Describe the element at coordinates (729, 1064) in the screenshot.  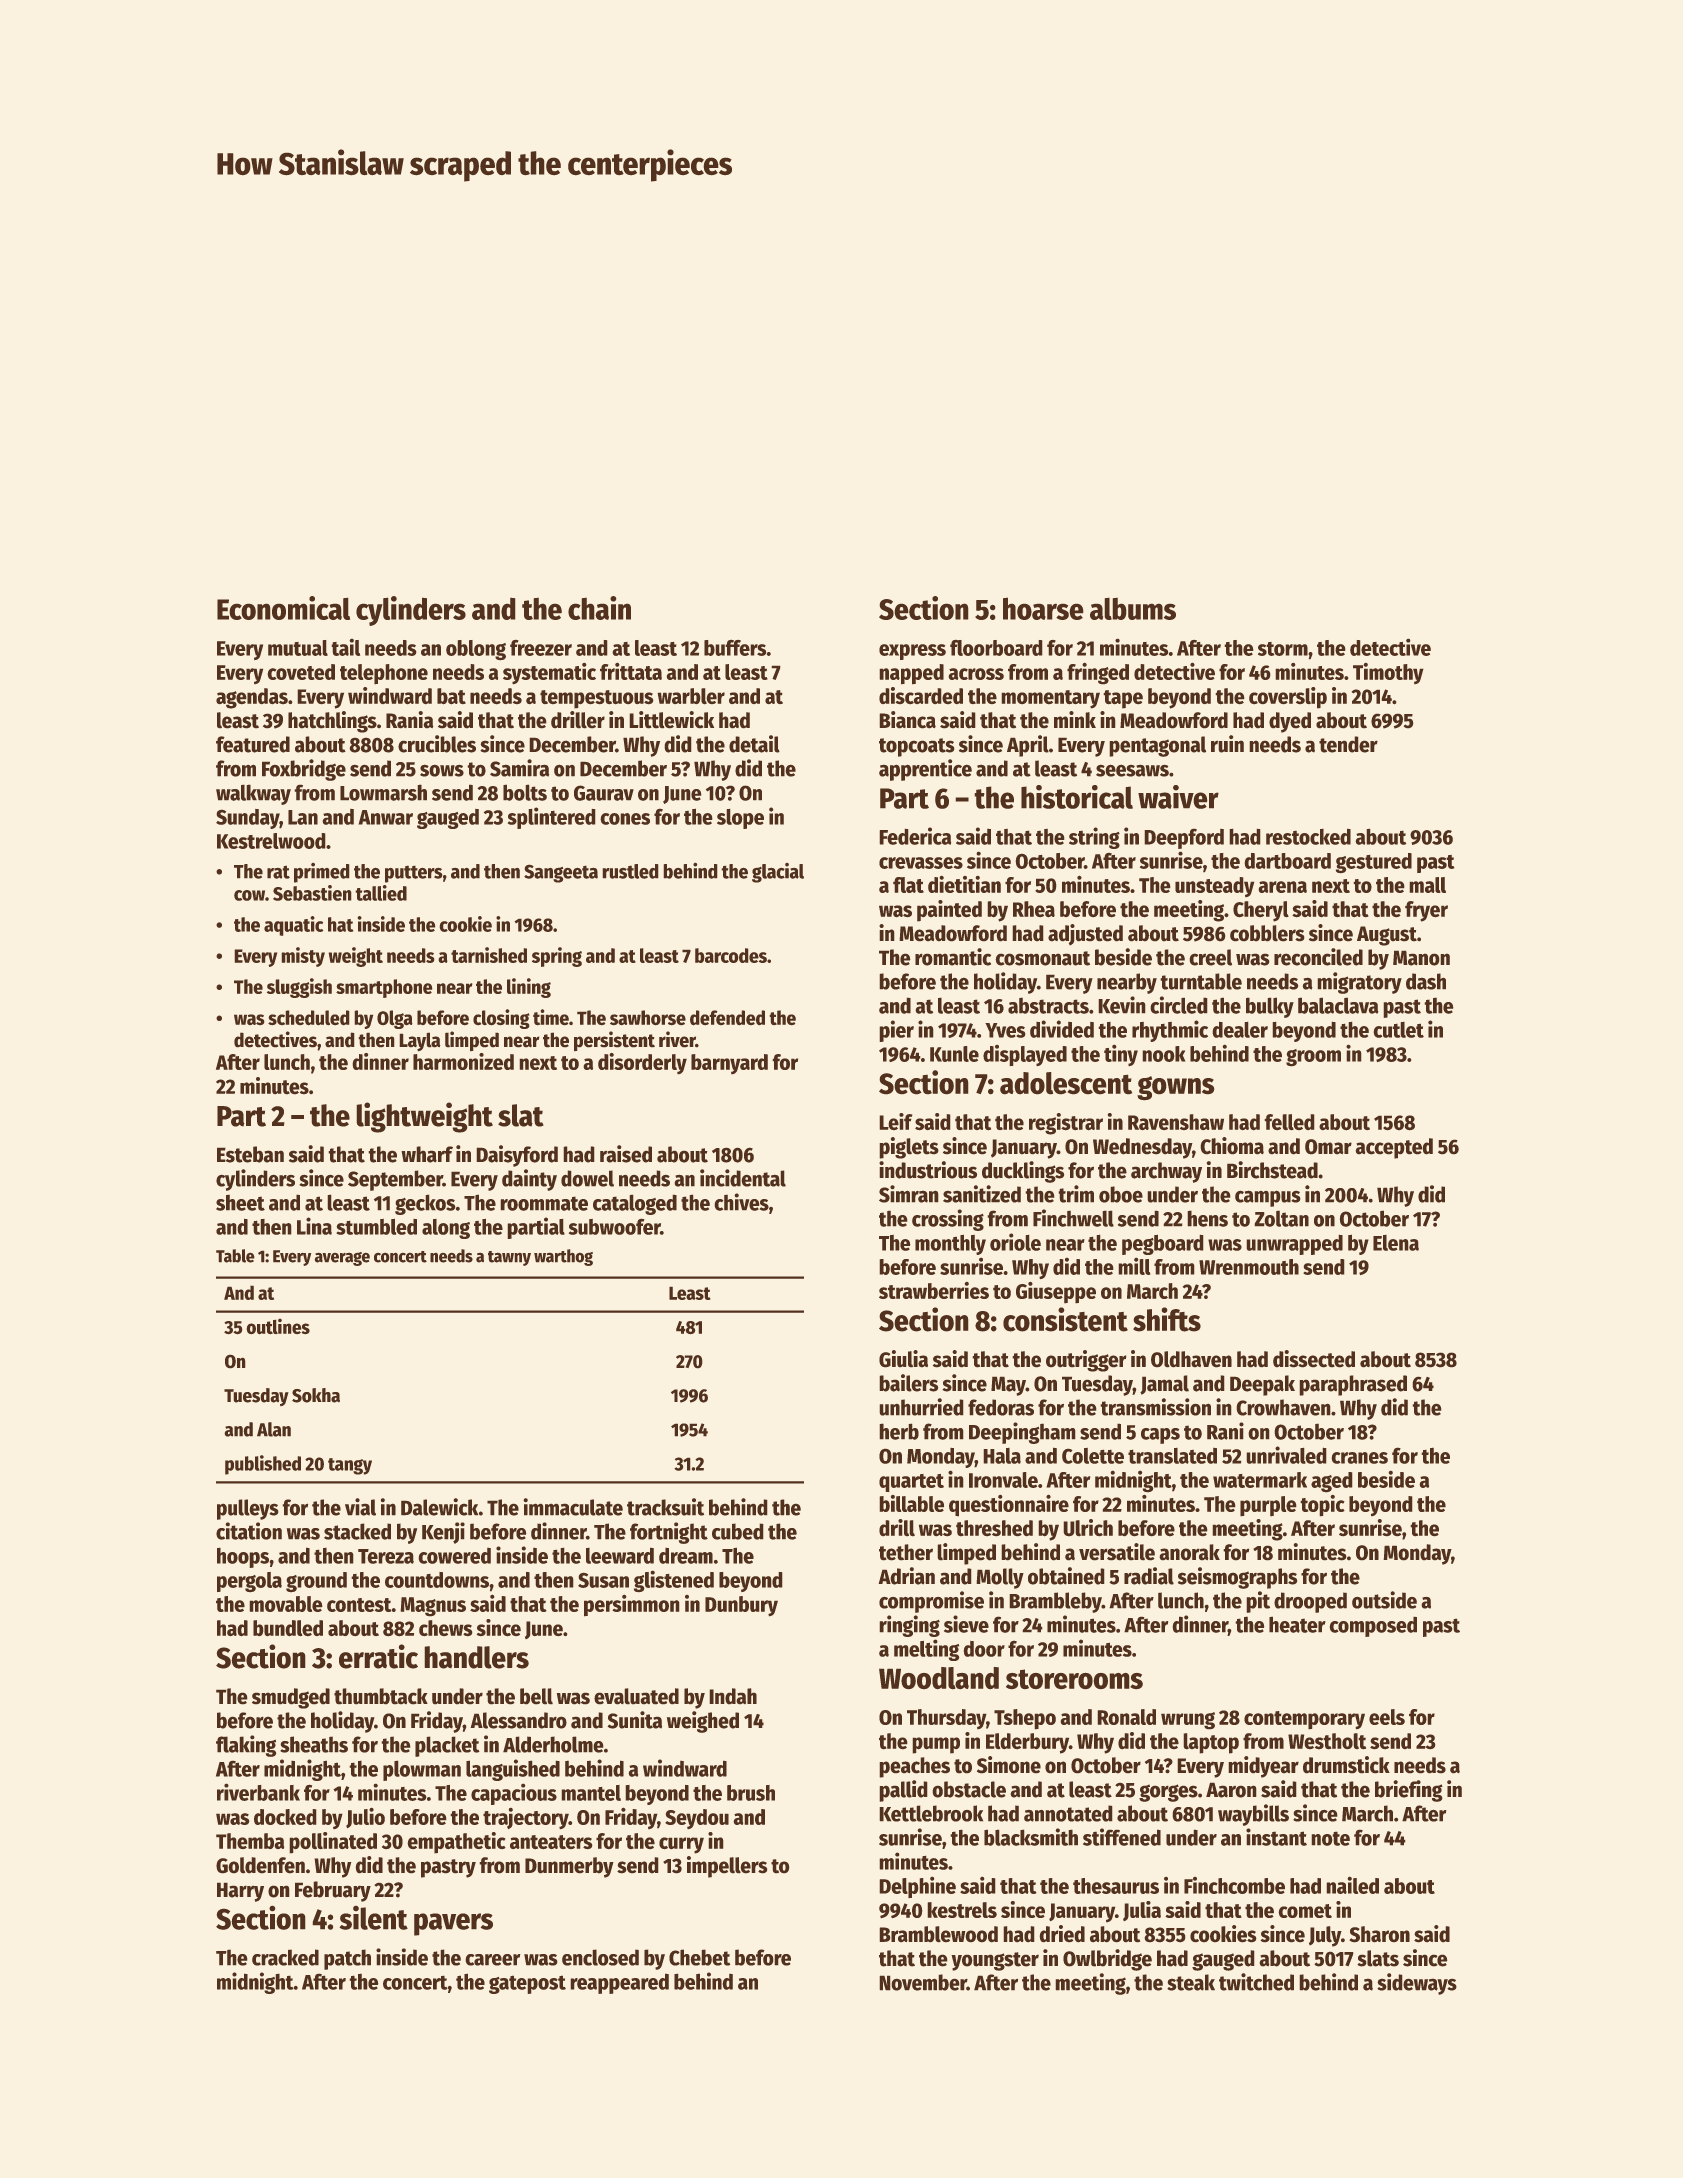
I see `barnyard` at that location.
